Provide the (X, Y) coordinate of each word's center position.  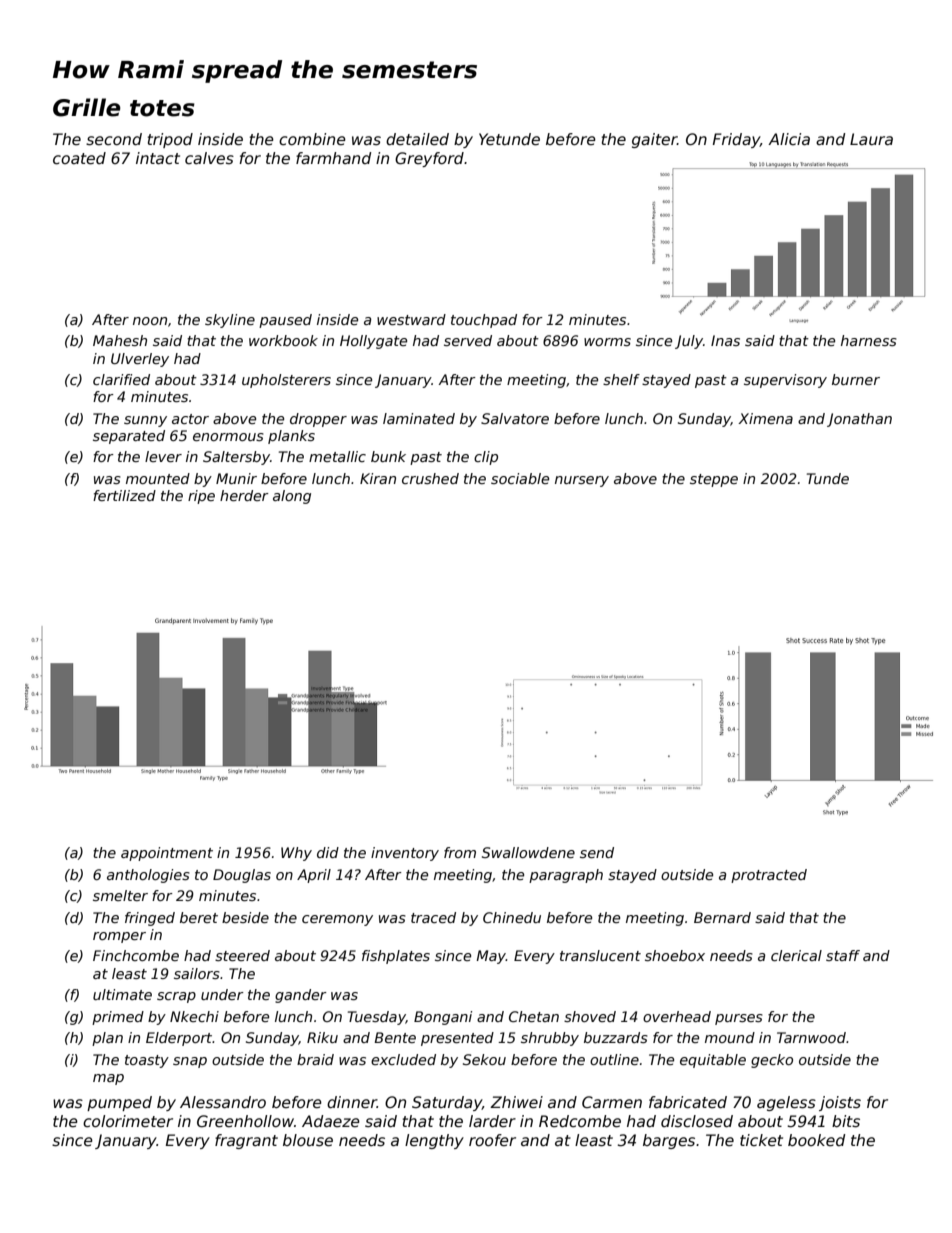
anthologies (148, 876)
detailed (417, 139)
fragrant (246, 1141)
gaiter (654, 140)
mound (730, 1037)
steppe (714, 480)
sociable (520, 478)
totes (162, 108)
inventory (405, 854)
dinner (352, 1102)
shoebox (675, 955)
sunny (145, 421)
